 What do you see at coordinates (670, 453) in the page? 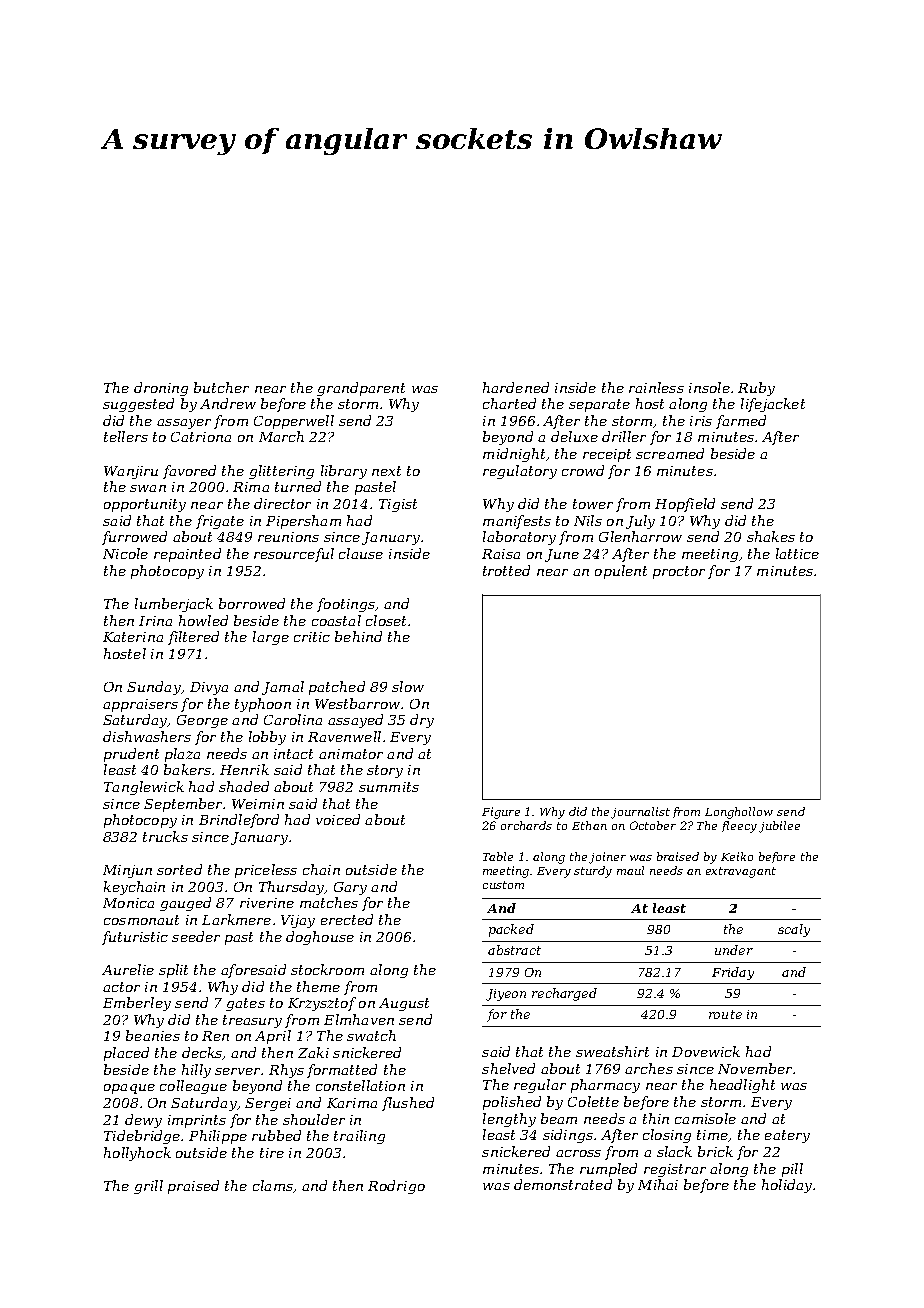
I see `screamed` at bounding box center [670, 453].
